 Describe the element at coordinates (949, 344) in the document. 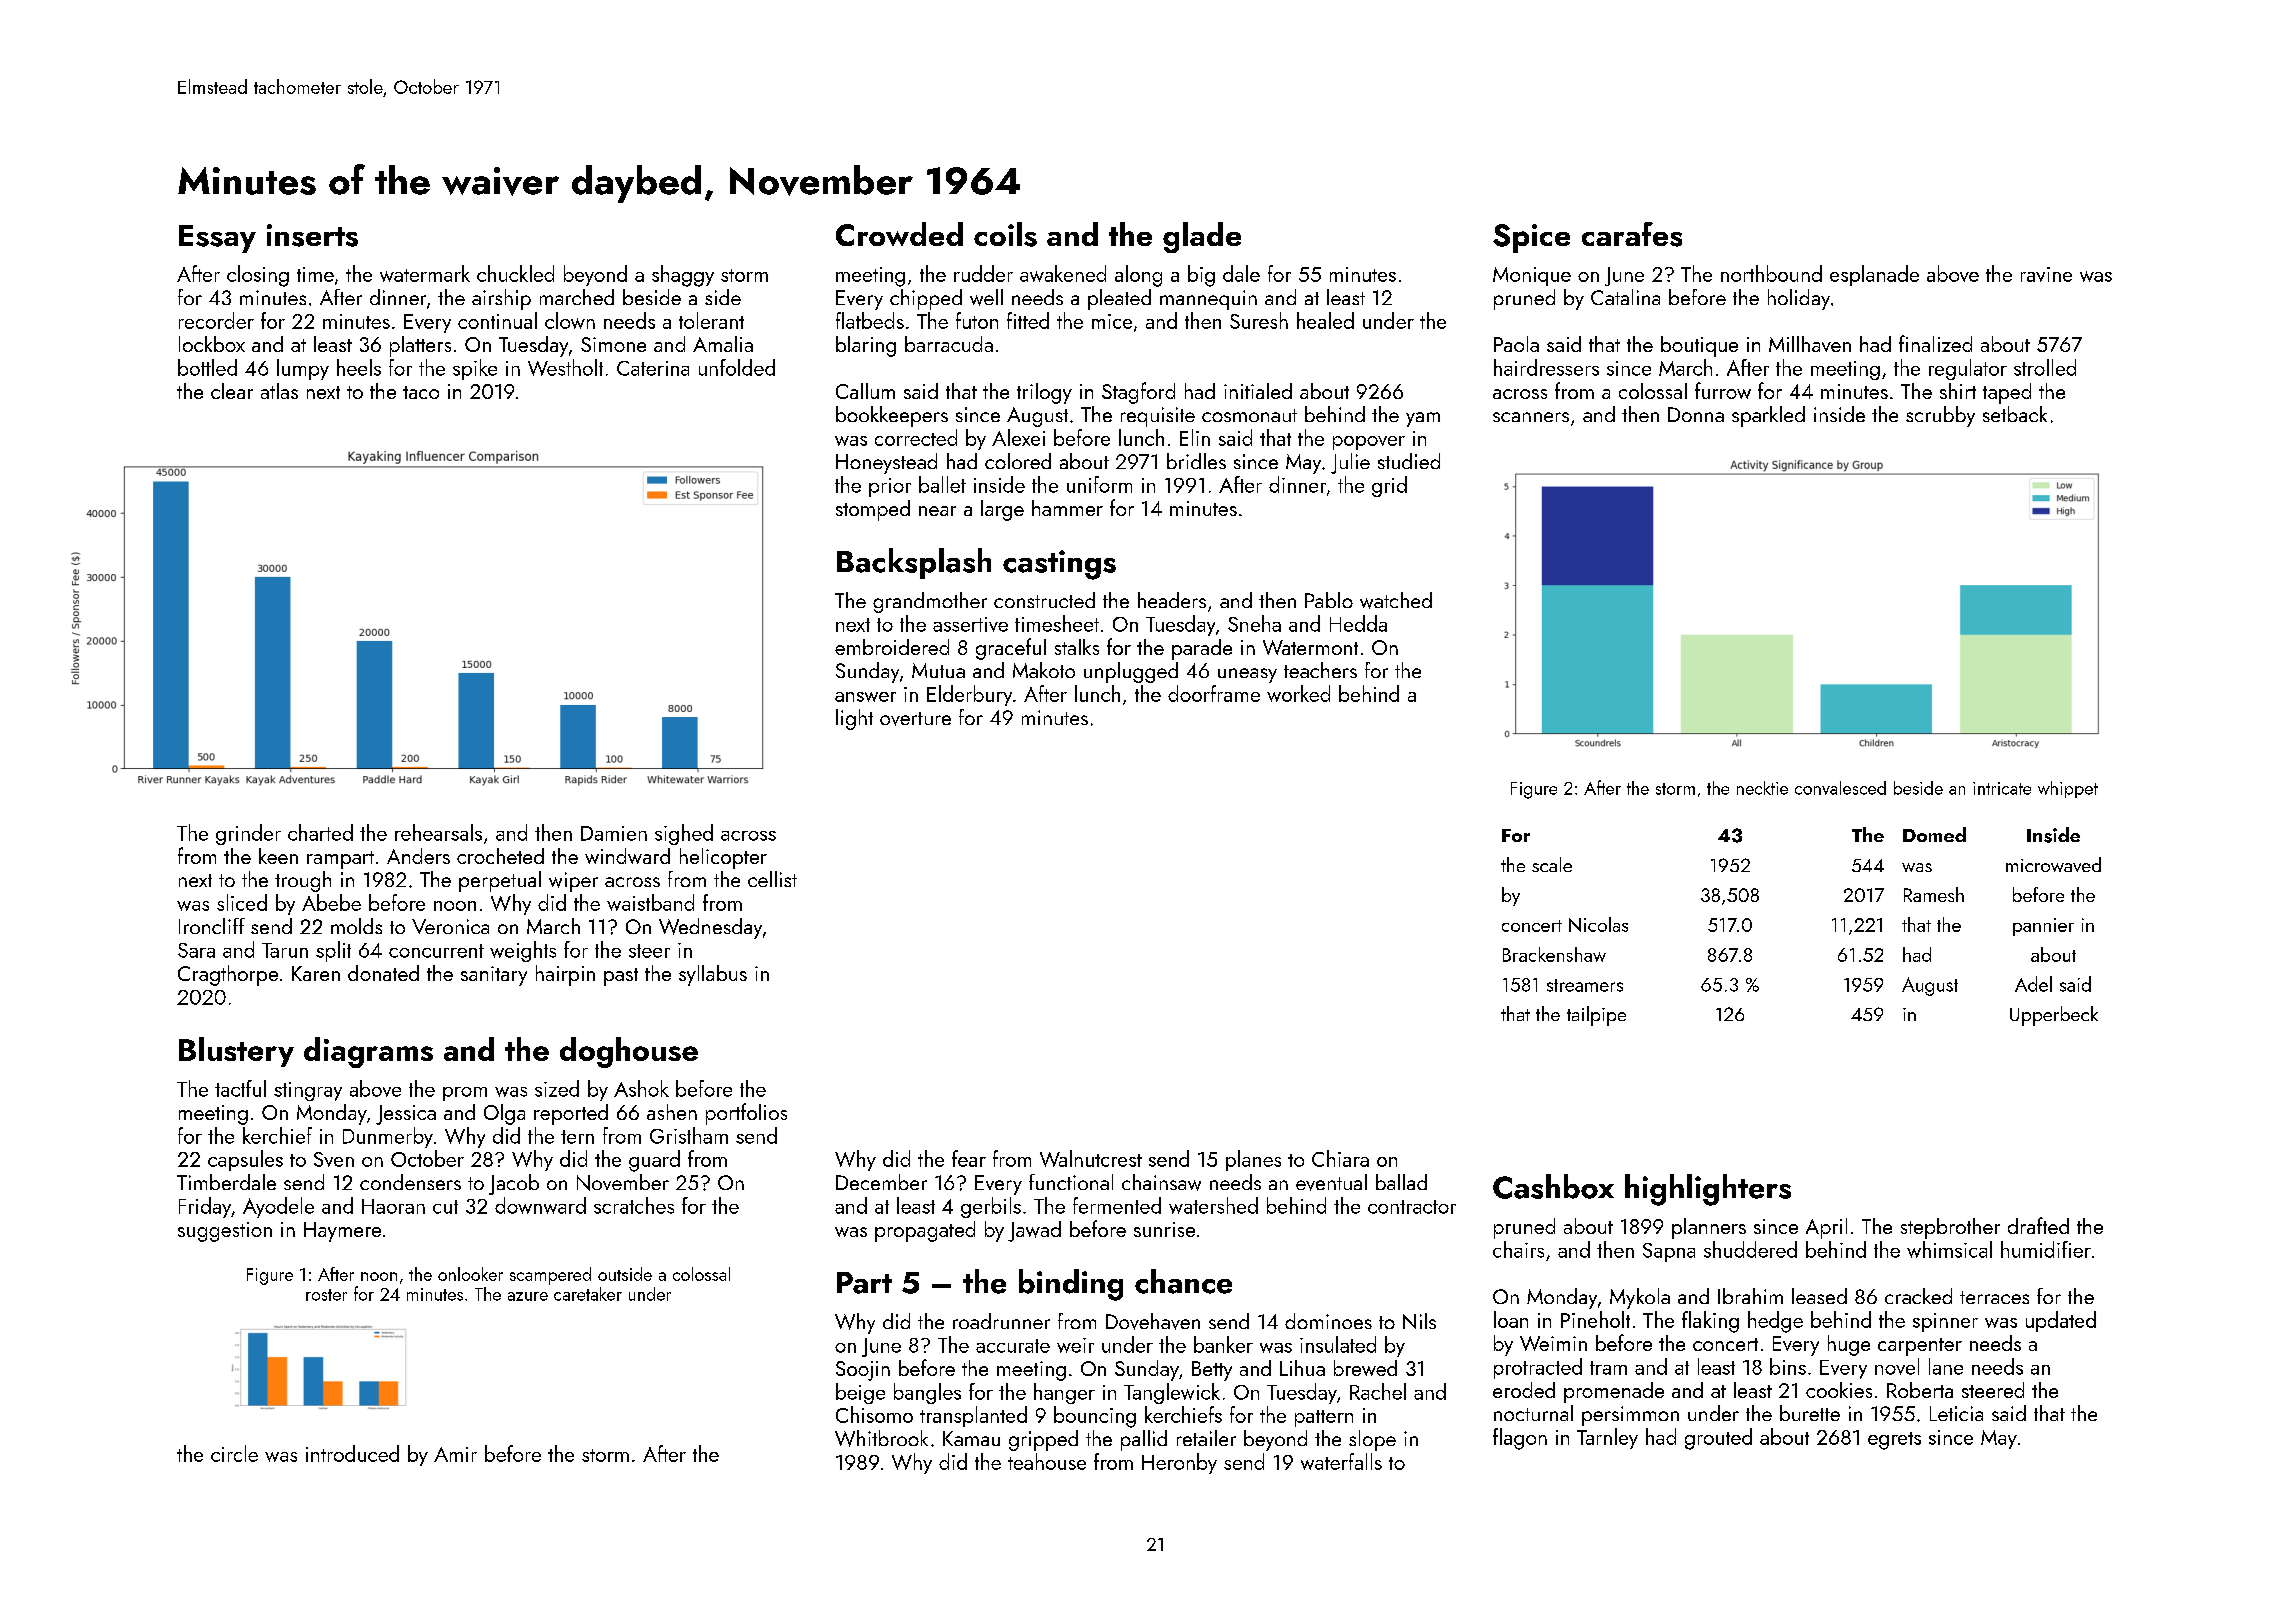

I see `barracuda` at that location.
